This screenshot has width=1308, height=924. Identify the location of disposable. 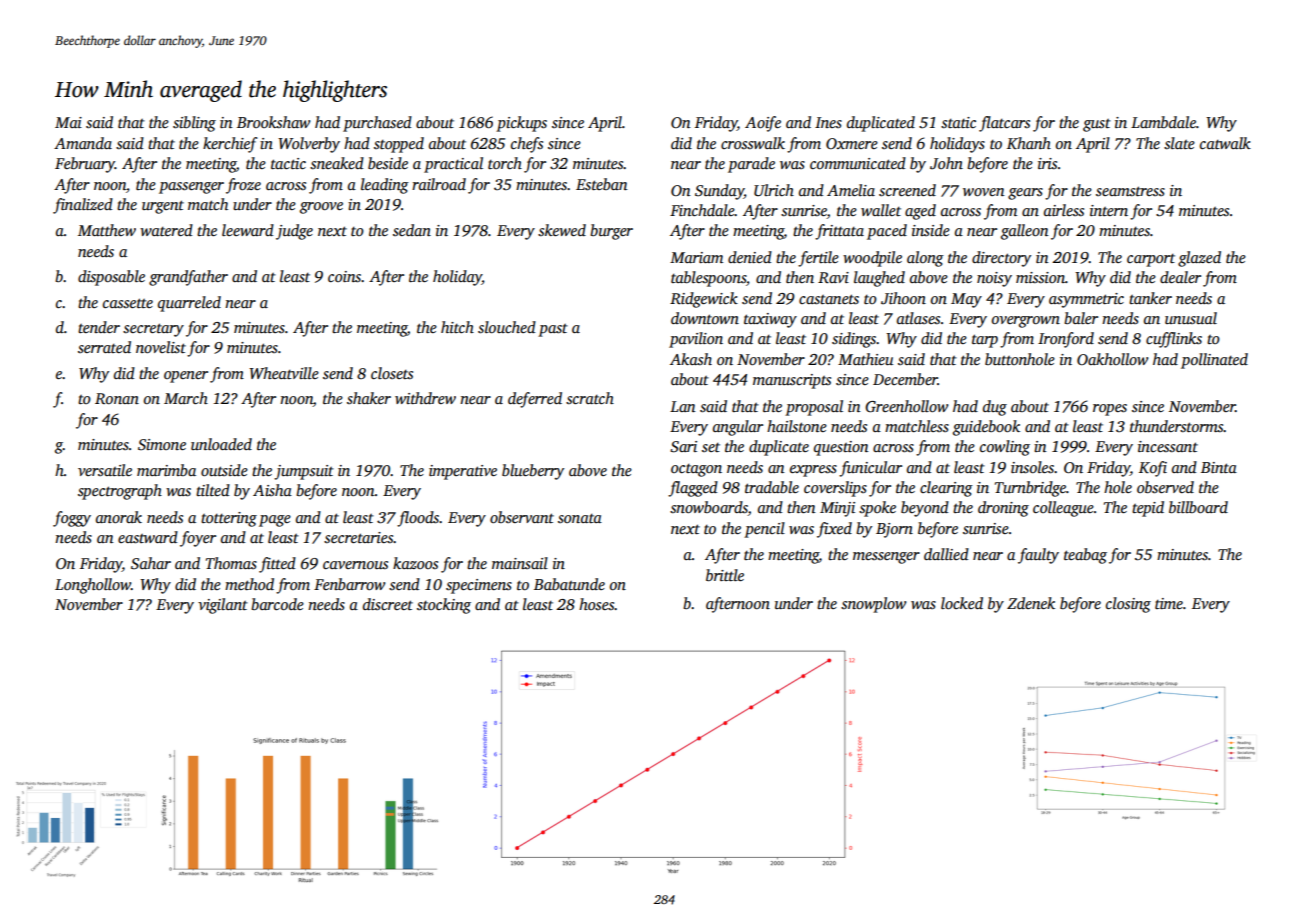
(111, 278).
